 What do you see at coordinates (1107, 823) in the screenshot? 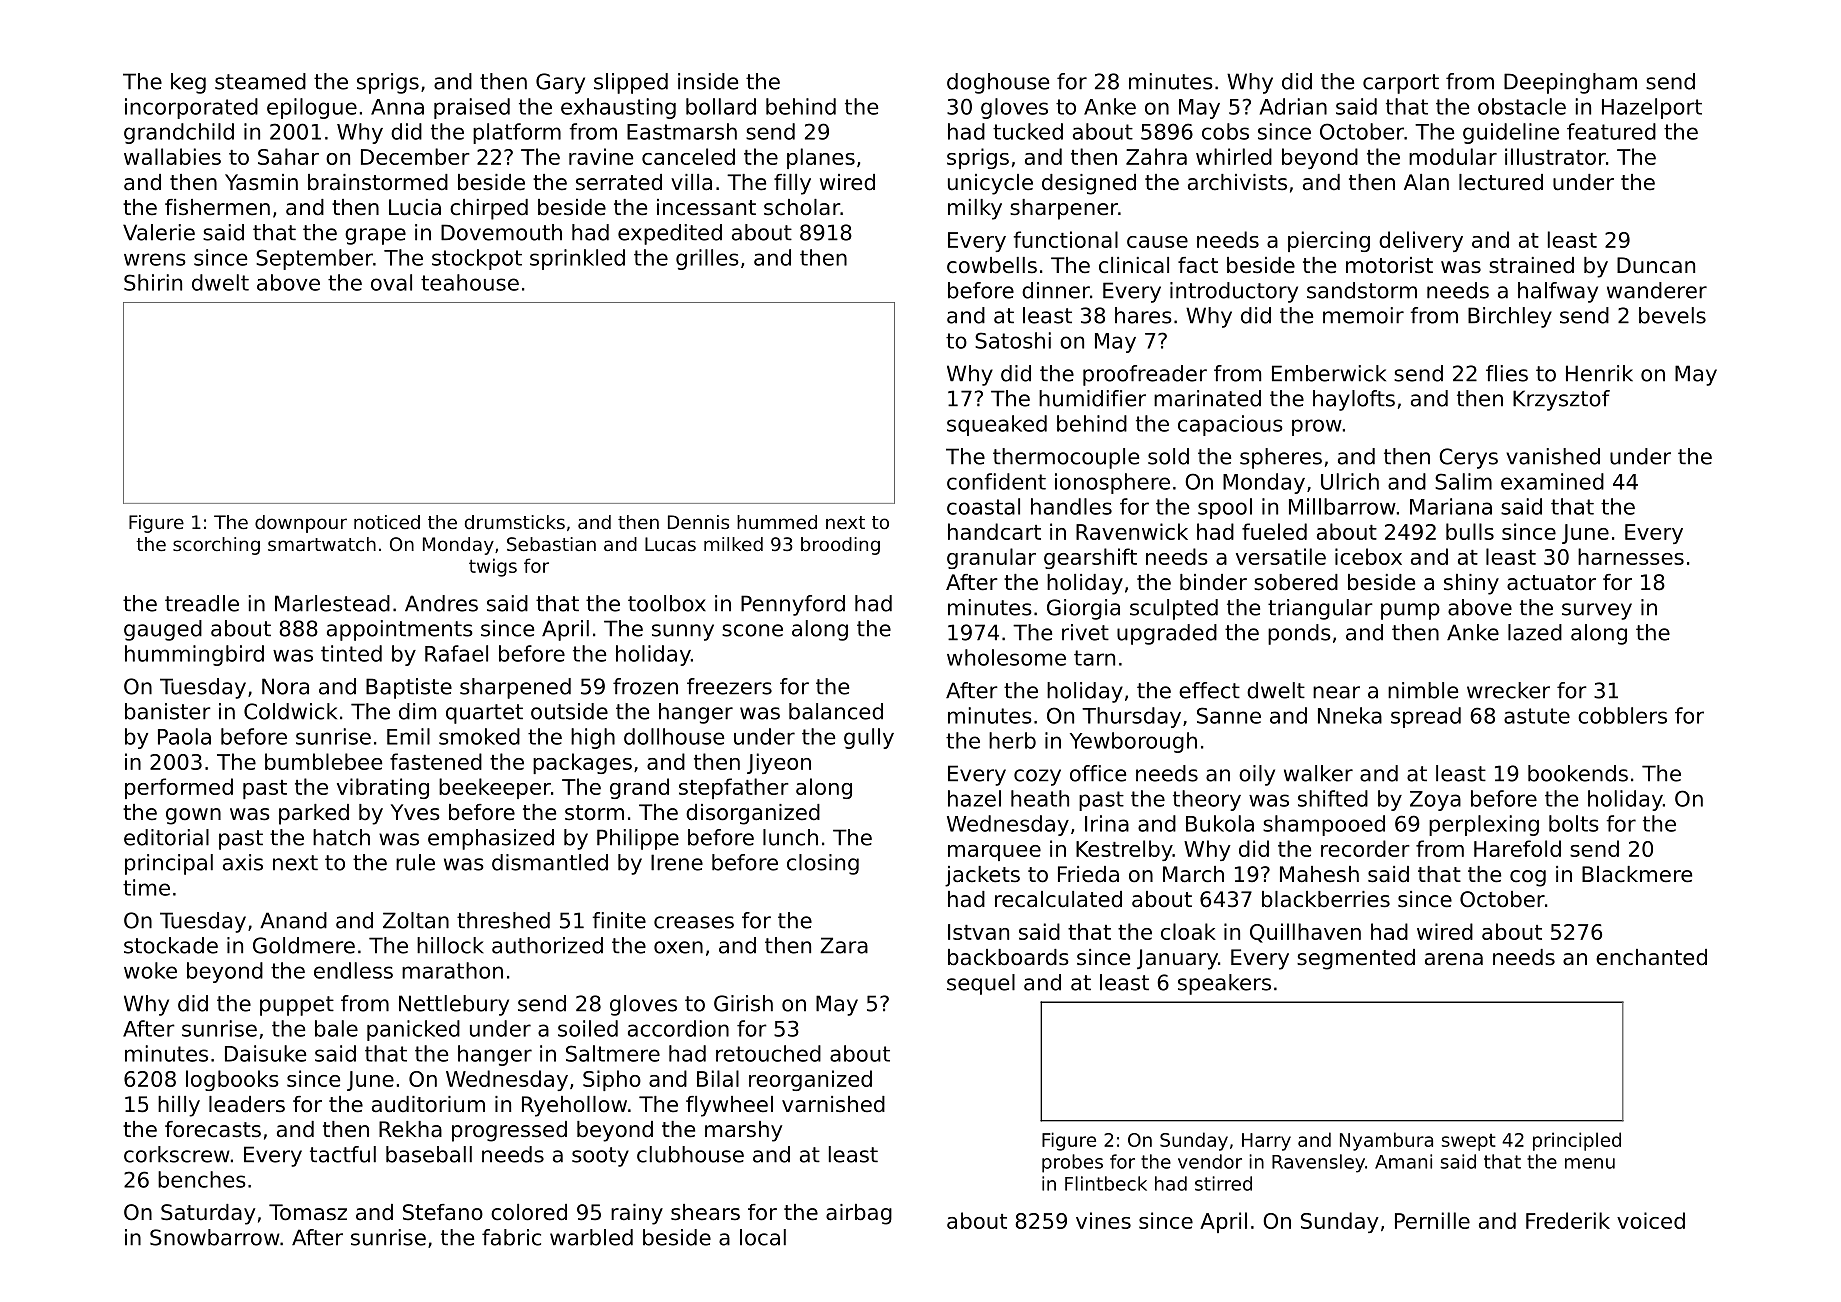
I see `Irina` at bounding box center [1107, 823].
